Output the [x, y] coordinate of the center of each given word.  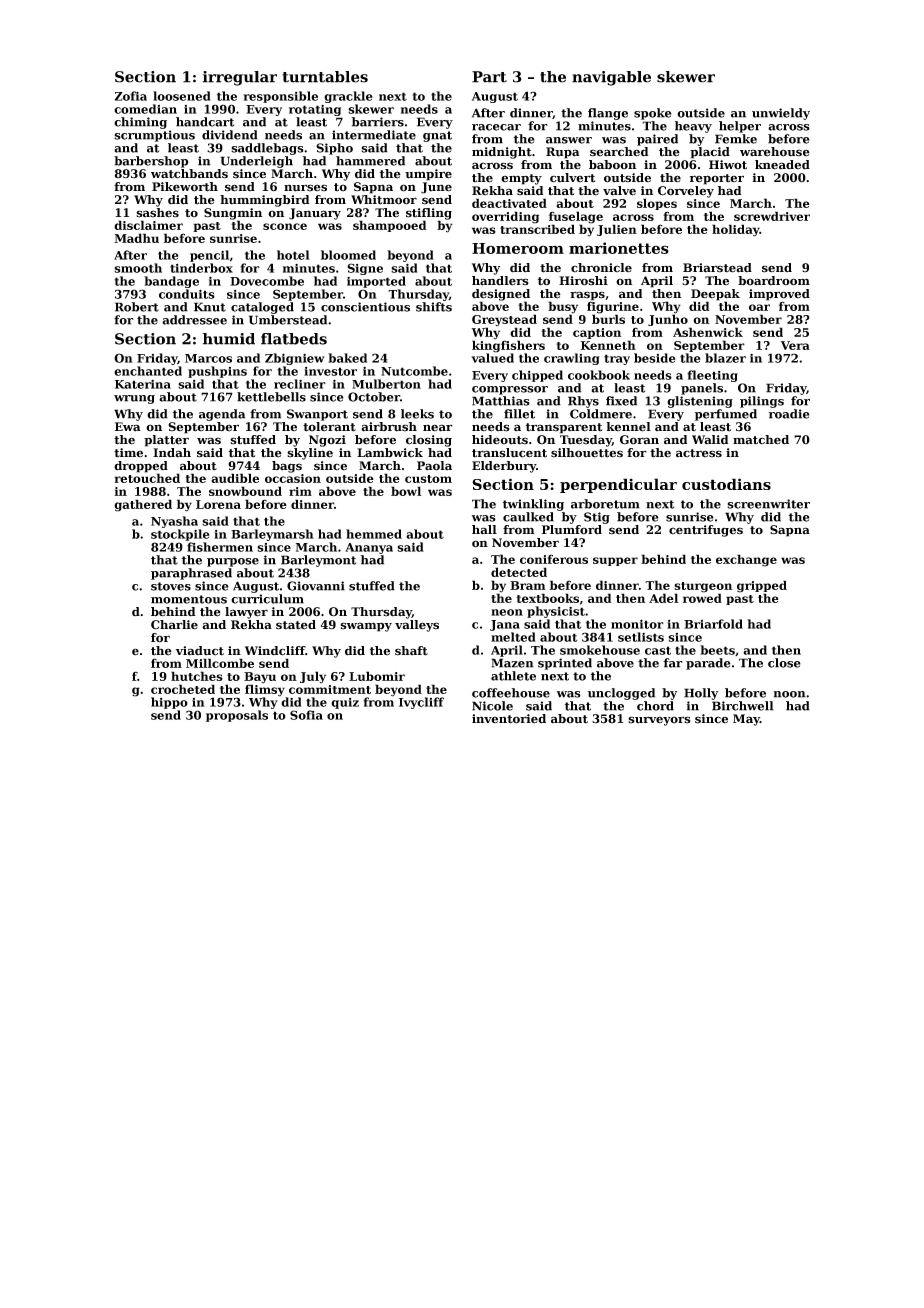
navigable [611, 78]
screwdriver [772, 216]
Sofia [306, 715]
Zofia [131, 96]
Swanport [317, 415]
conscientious [365, 307]
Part [489, 77]
